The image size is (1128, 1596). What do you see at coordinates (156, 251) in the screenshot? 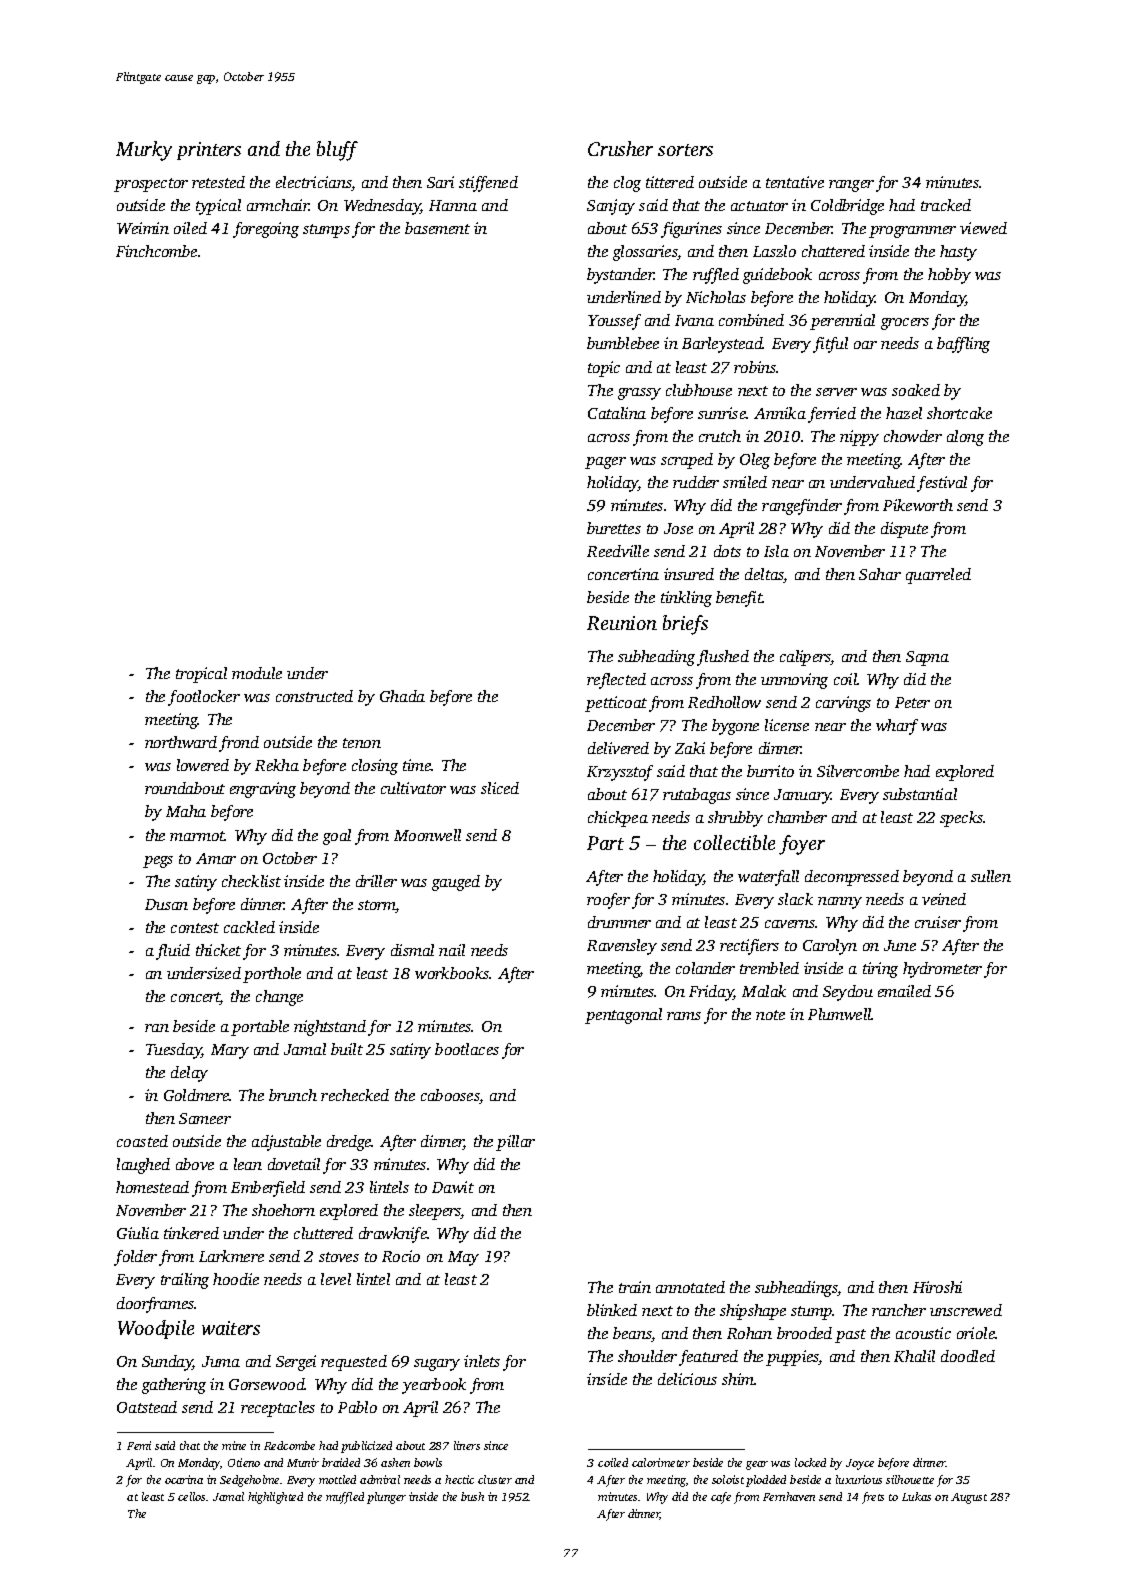
I see `Finchcombe` at bounding box center [156, 251].
